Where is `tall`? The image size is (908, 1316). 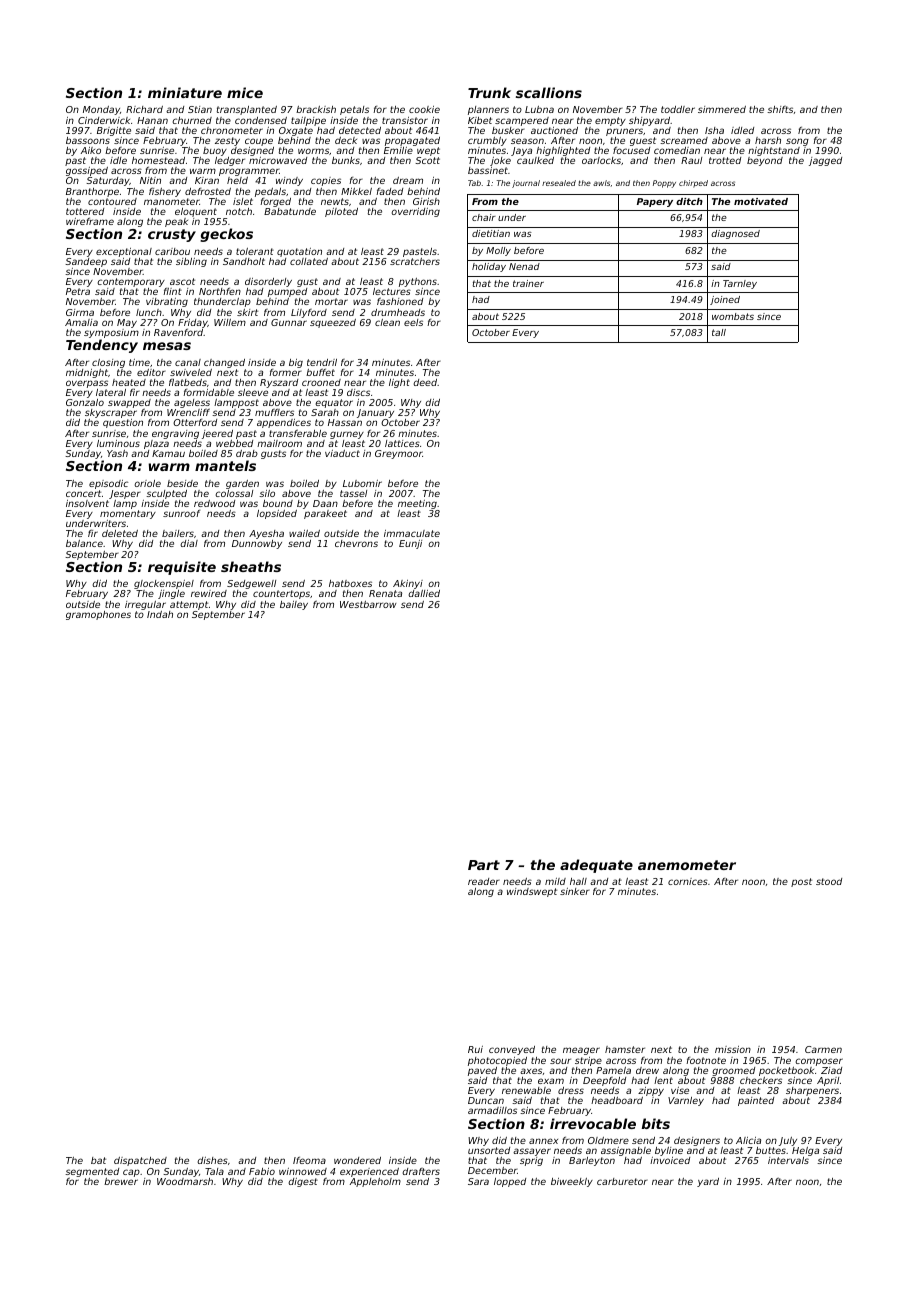
tall is located at coordinates (719, 332).
